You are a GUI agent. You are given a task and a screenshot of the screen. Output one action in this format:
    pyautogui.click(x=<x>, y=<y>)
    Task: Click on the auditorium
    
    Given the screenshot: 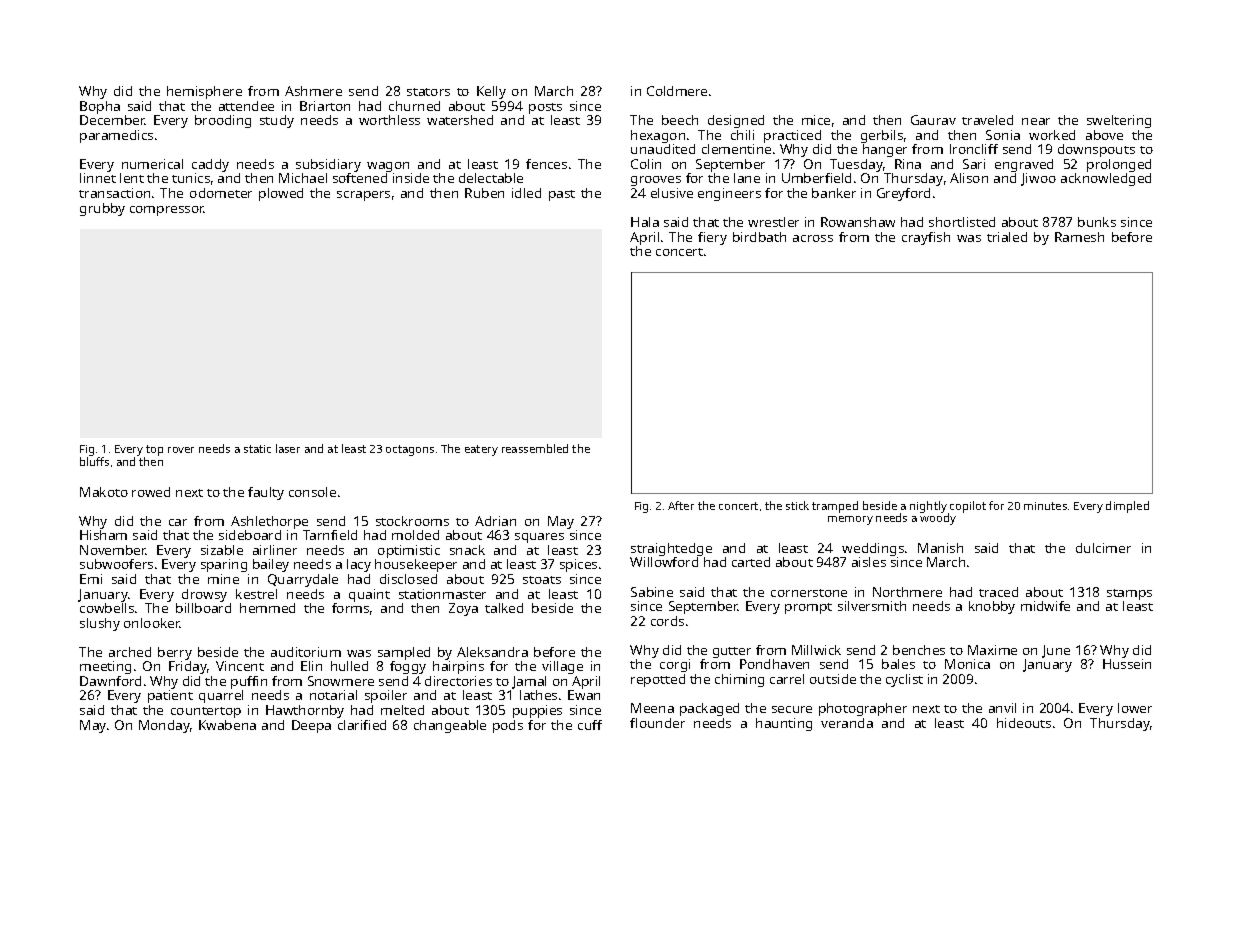 What is the action you would take?
    pyautogui.click(x=306, y=652)
